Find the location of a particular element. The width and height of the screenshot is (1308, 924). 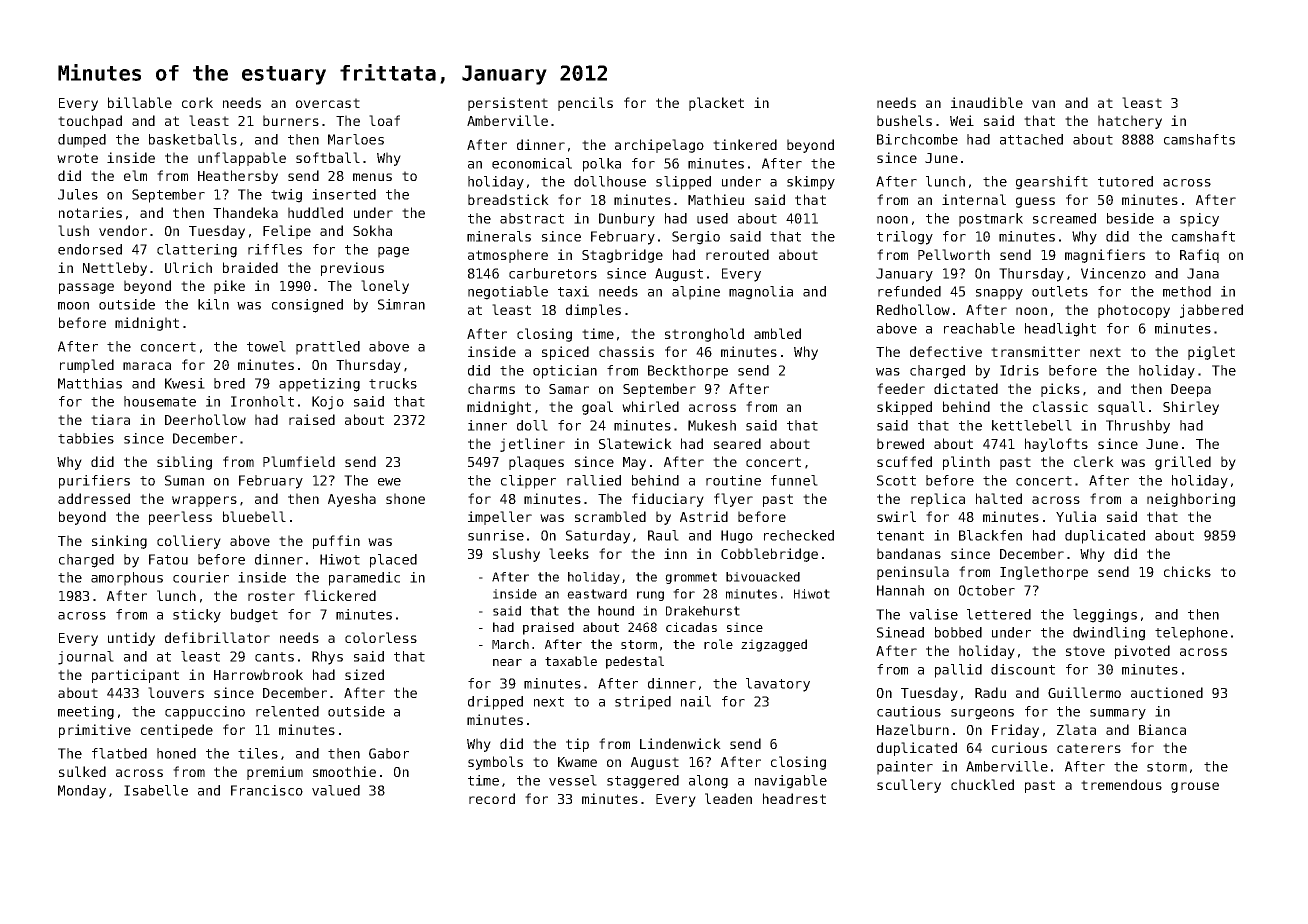

defective is located at coordinates (946, 351).
